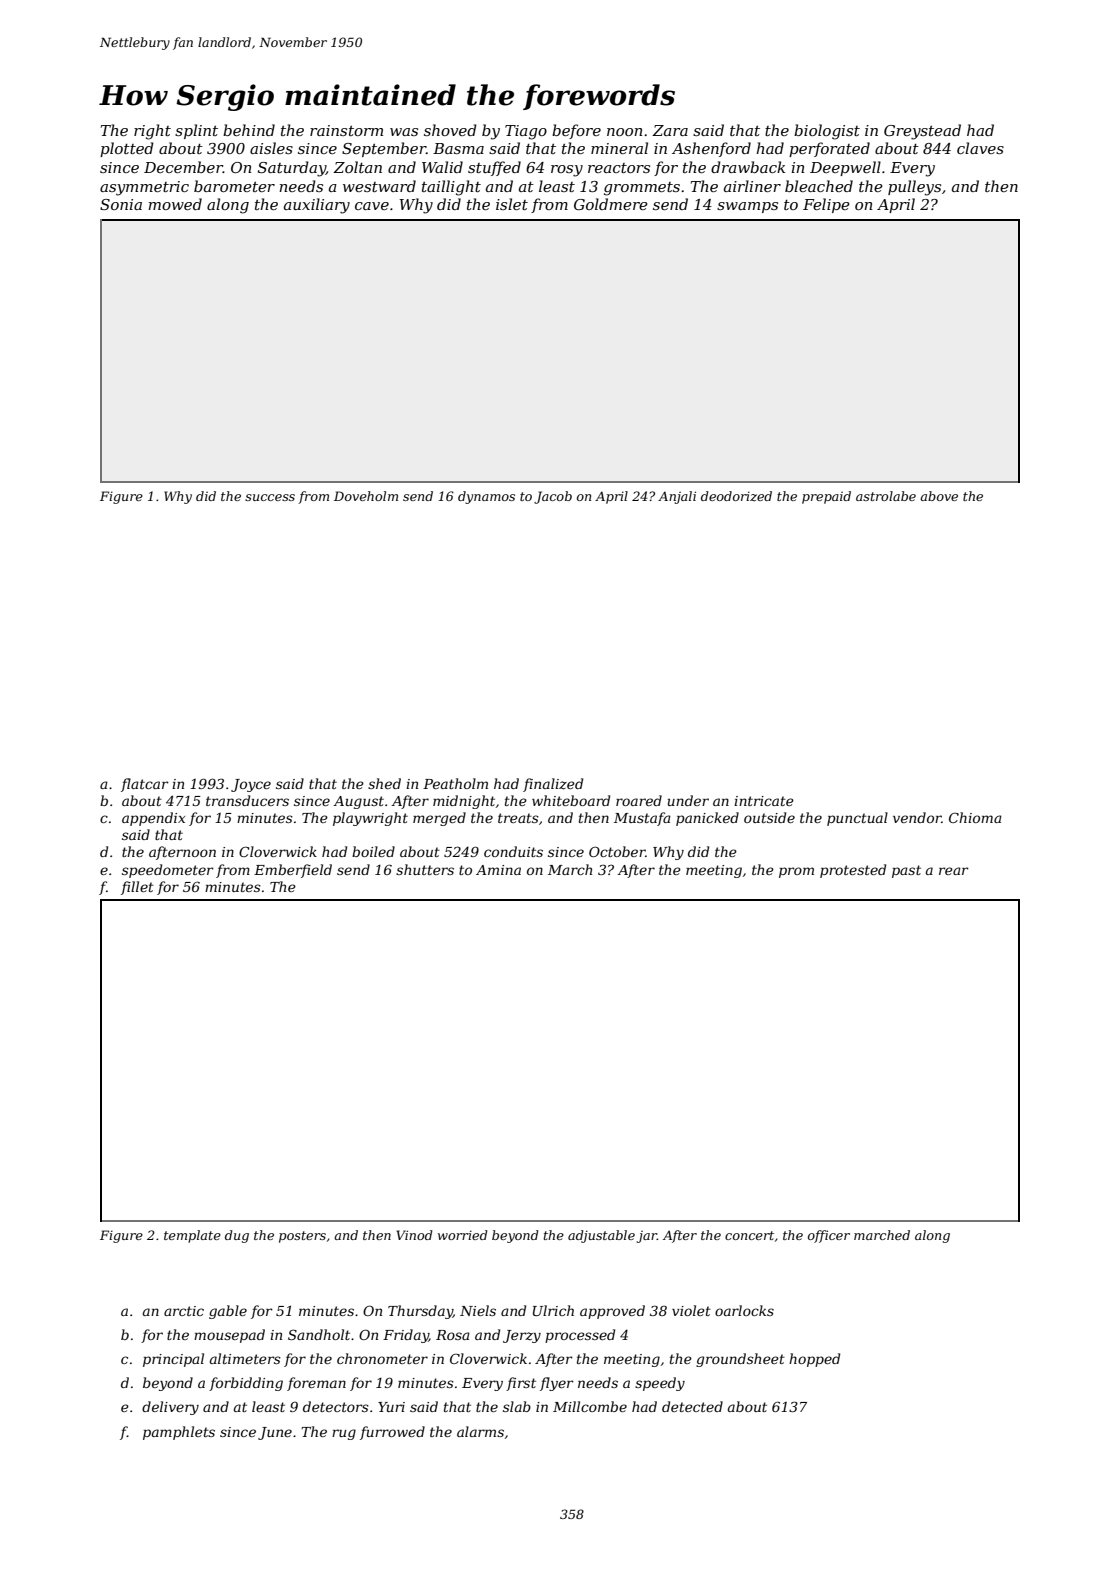  I want to click on aisles, so click(271, 148).
